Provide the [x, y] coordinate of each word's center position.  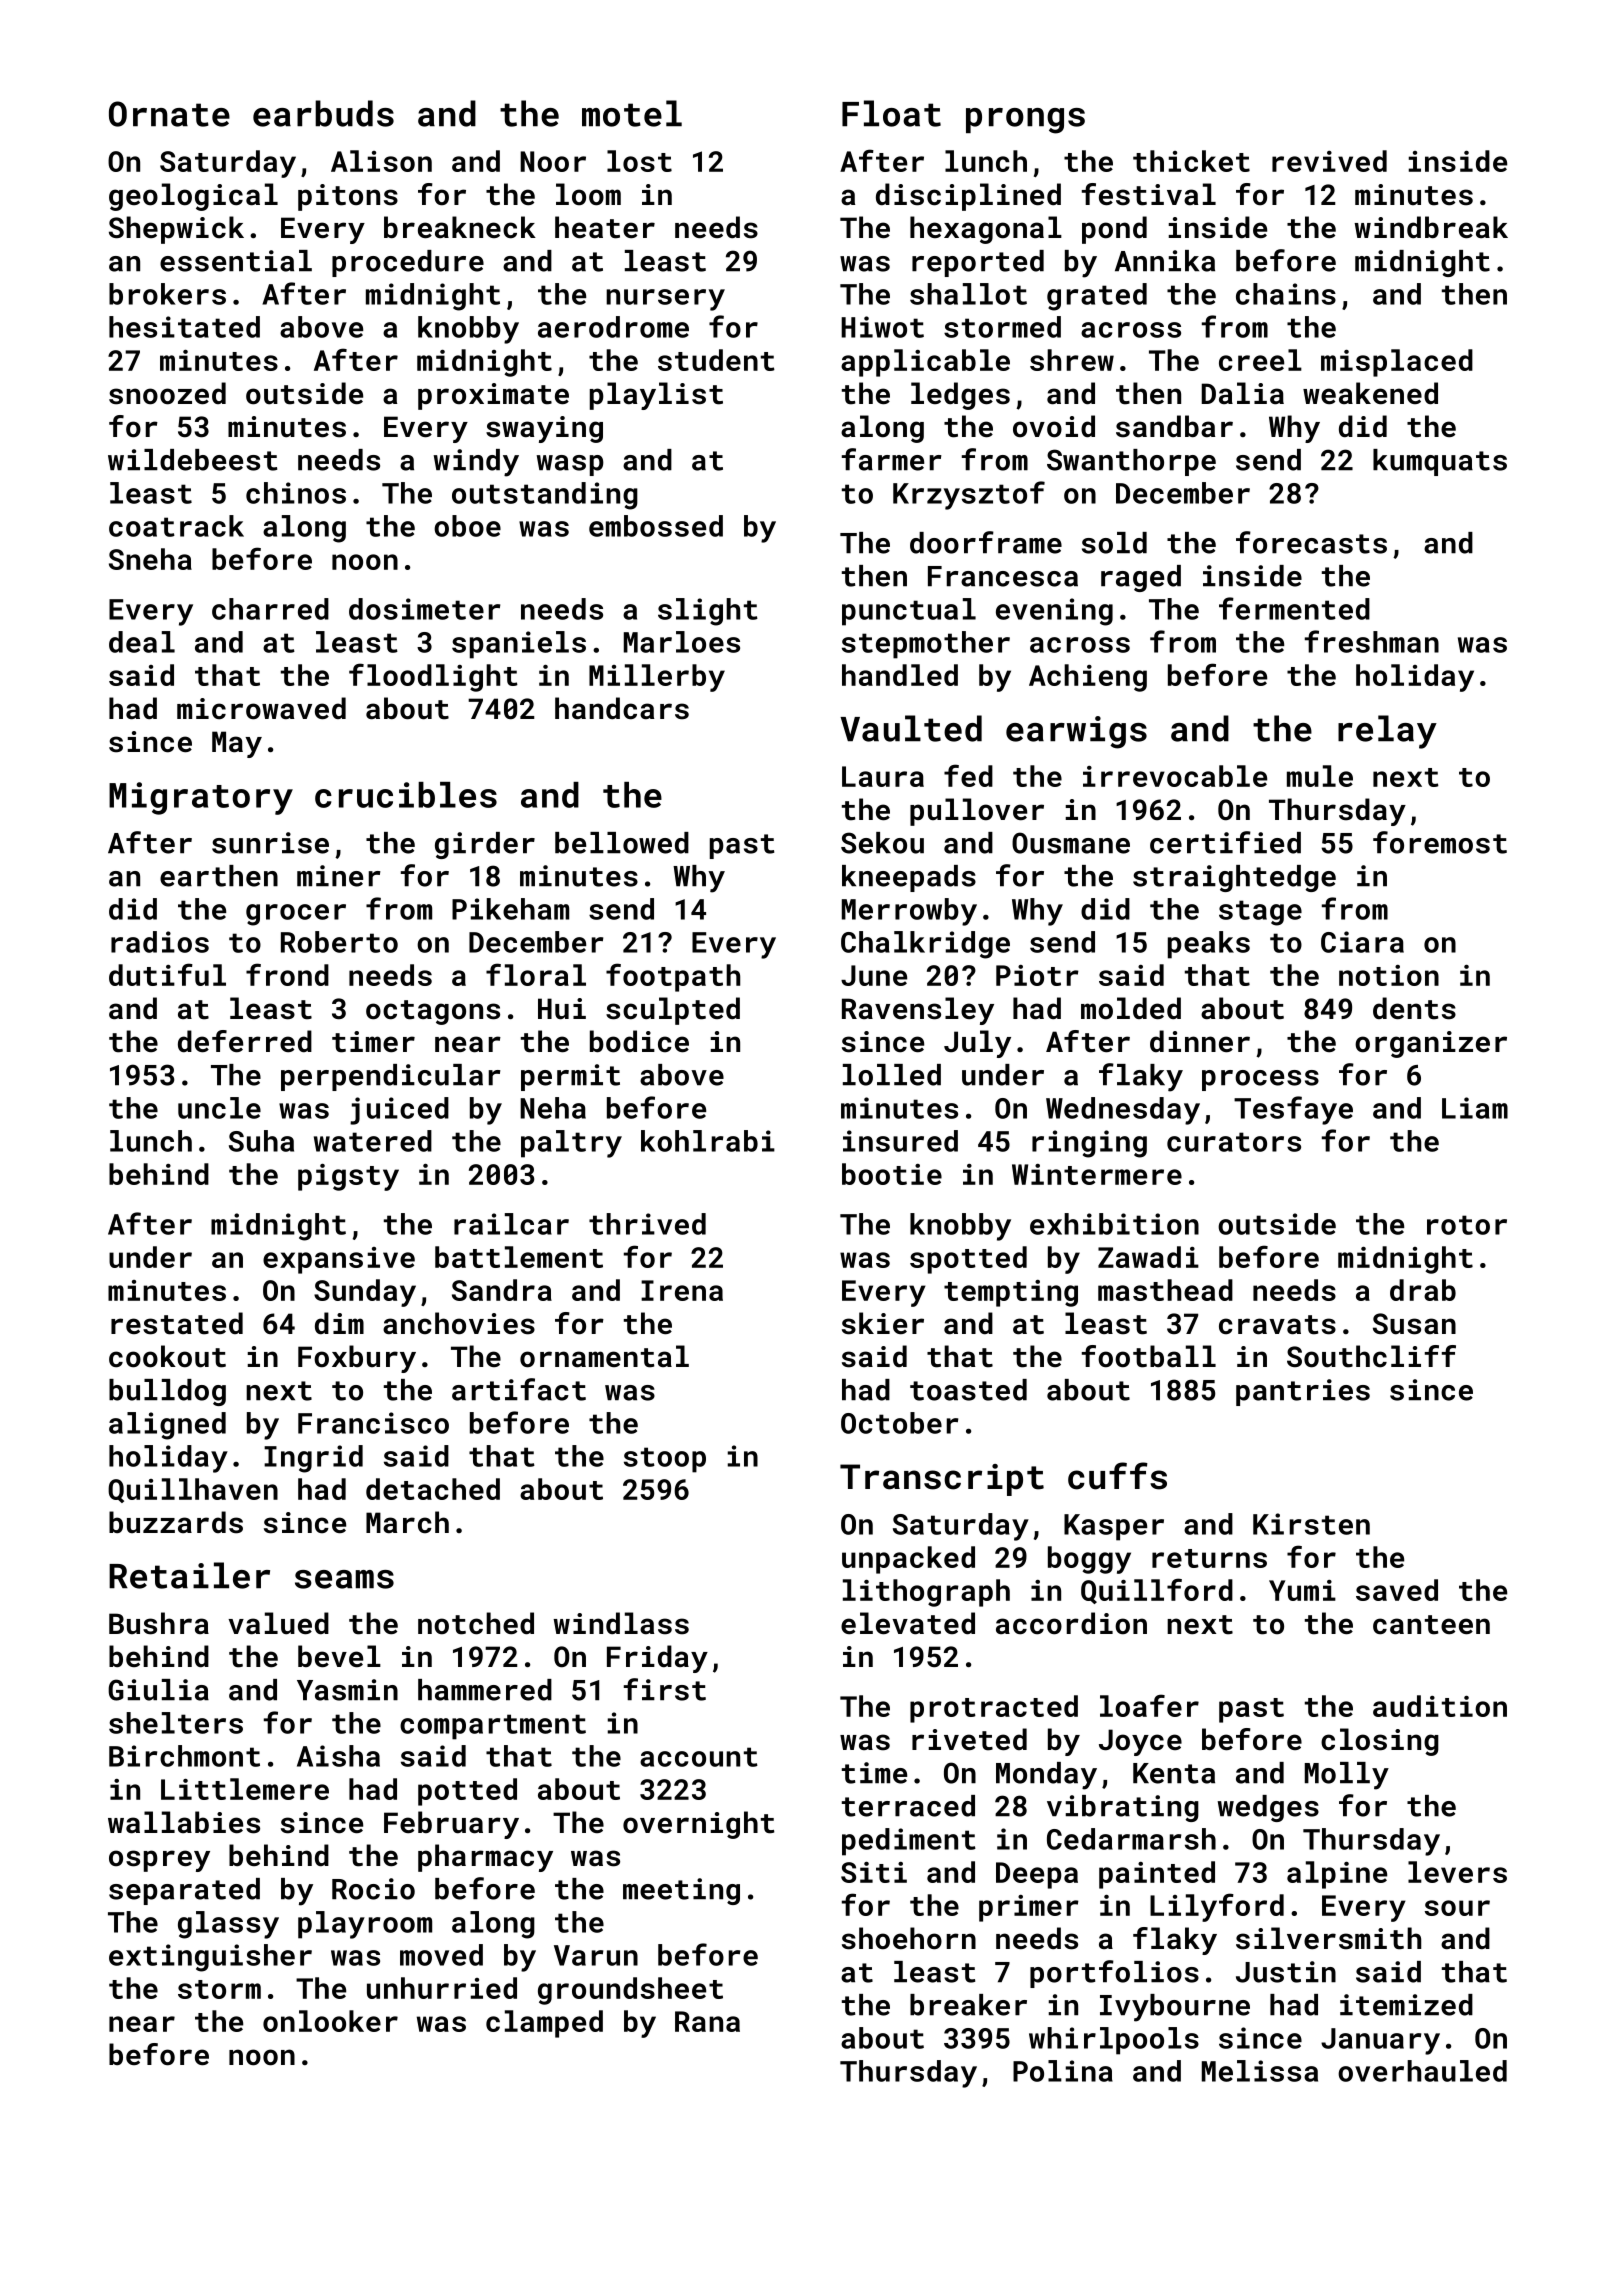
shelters [176, 1723]
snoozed [167, 393]
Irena [682, 1290]
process [1260, 1080]
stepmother [926, 645]
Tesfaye [1293, 1110]
